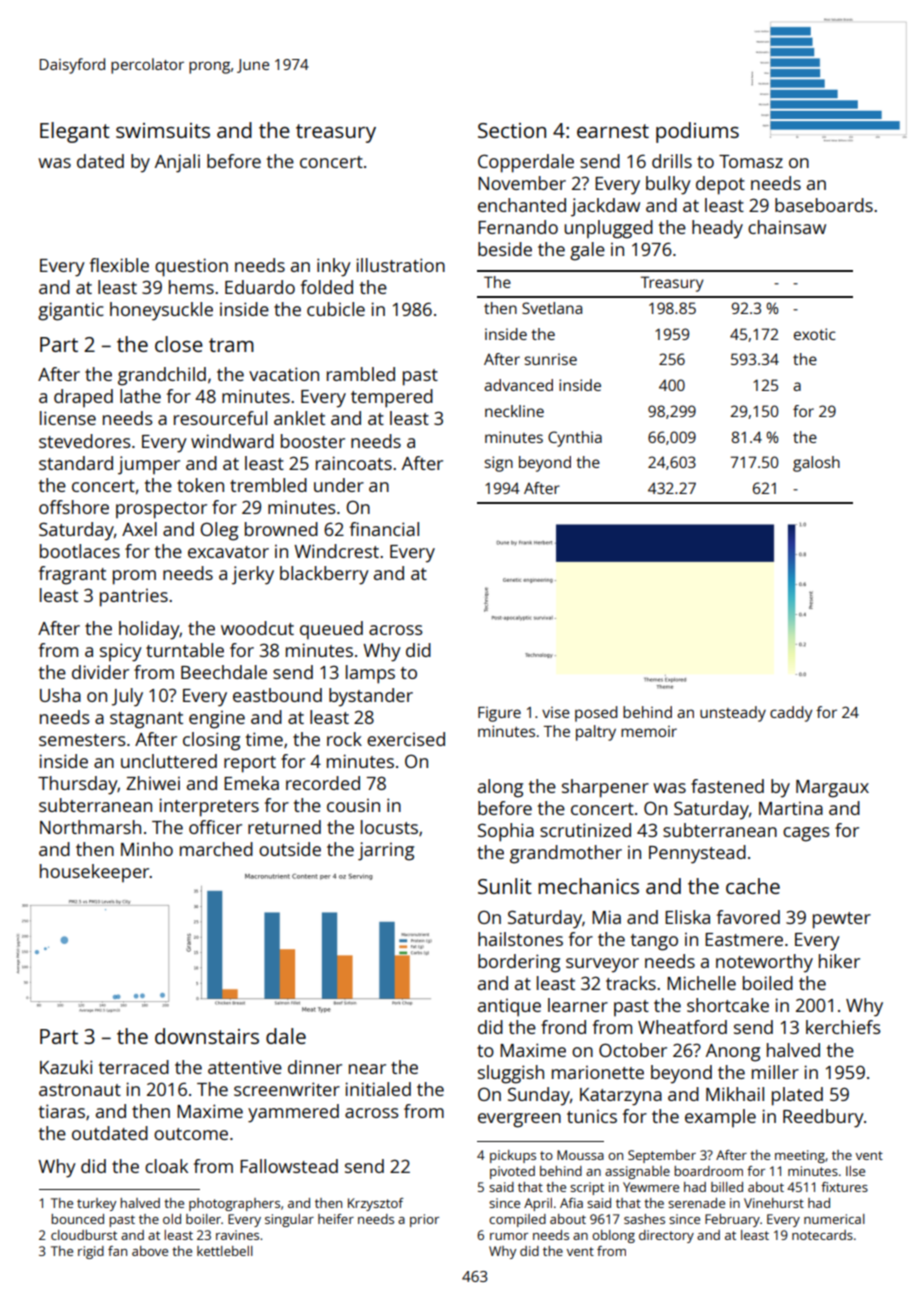 The image size is (924, 1308). Describe the element at coordinates (336, 309) in the screenshot. I see `cubicle` at that location.
